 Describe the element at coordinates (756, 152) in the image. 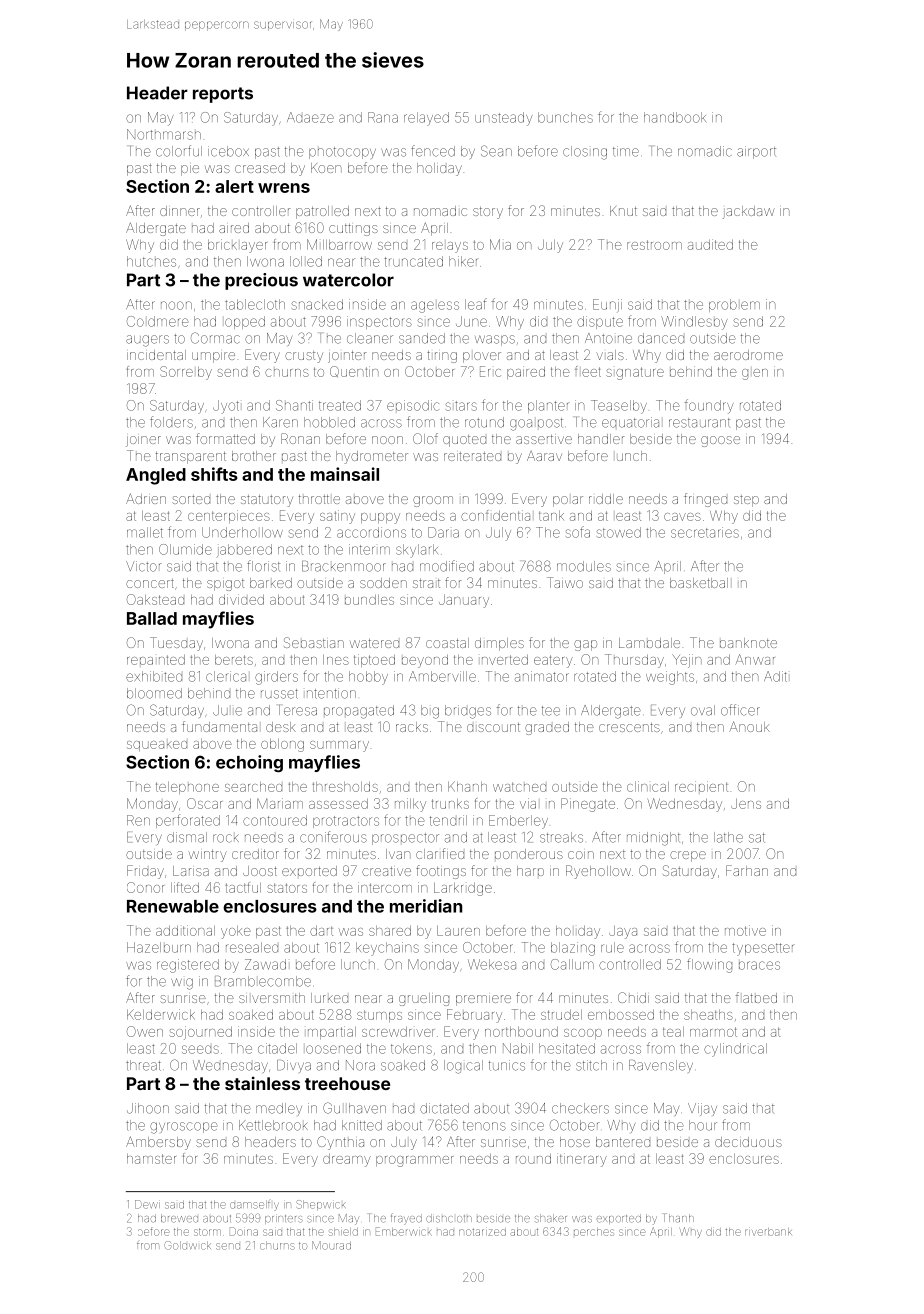

I see `airport` at that location.
